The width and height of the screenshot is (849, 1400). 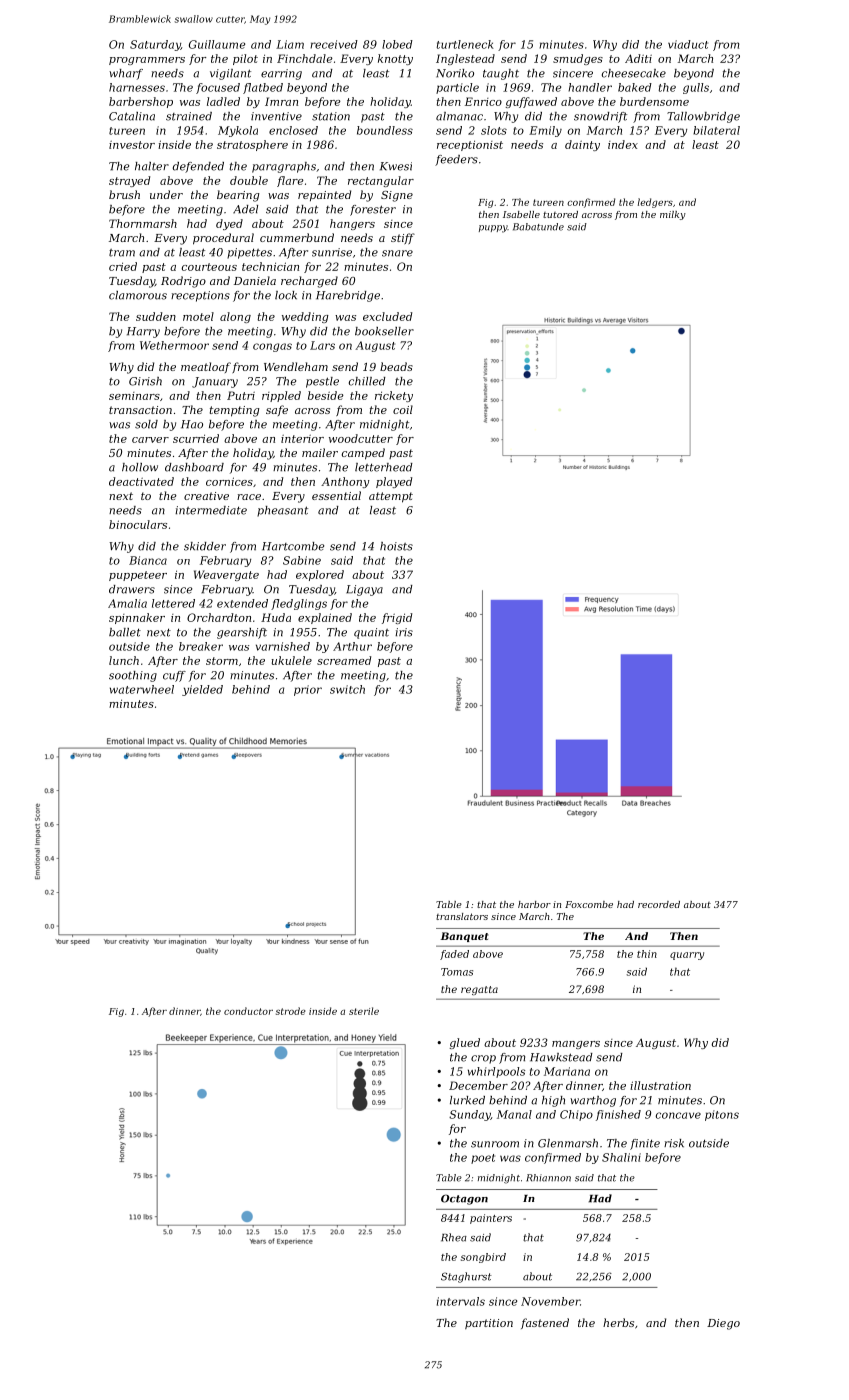 I want to click on translators, so click(x=462, y=916).
